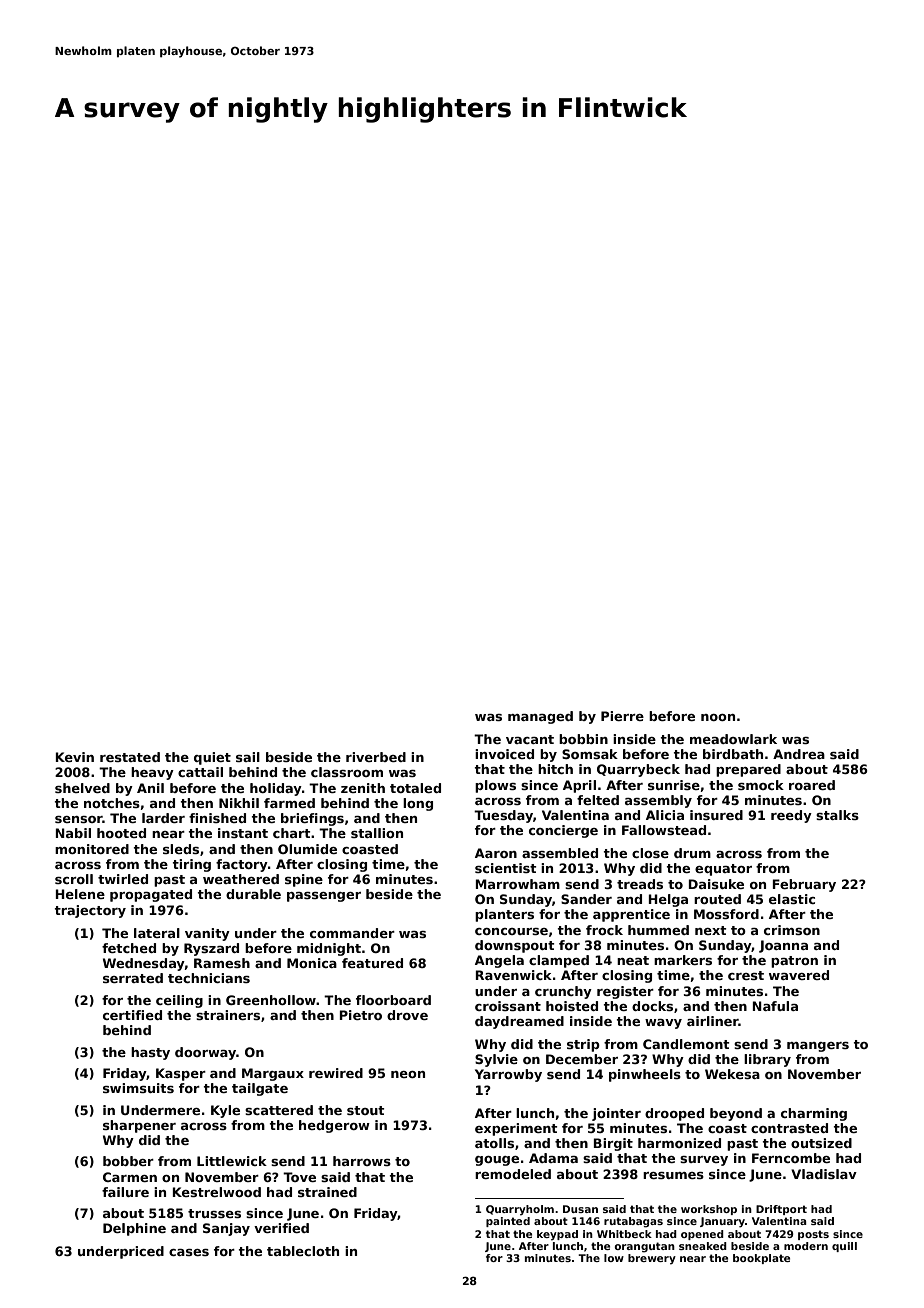 The image size is (924, 1308). What do you see at coordinates (837, 815) in the page?
I see `stalks` at bounding box center [837, 815].
